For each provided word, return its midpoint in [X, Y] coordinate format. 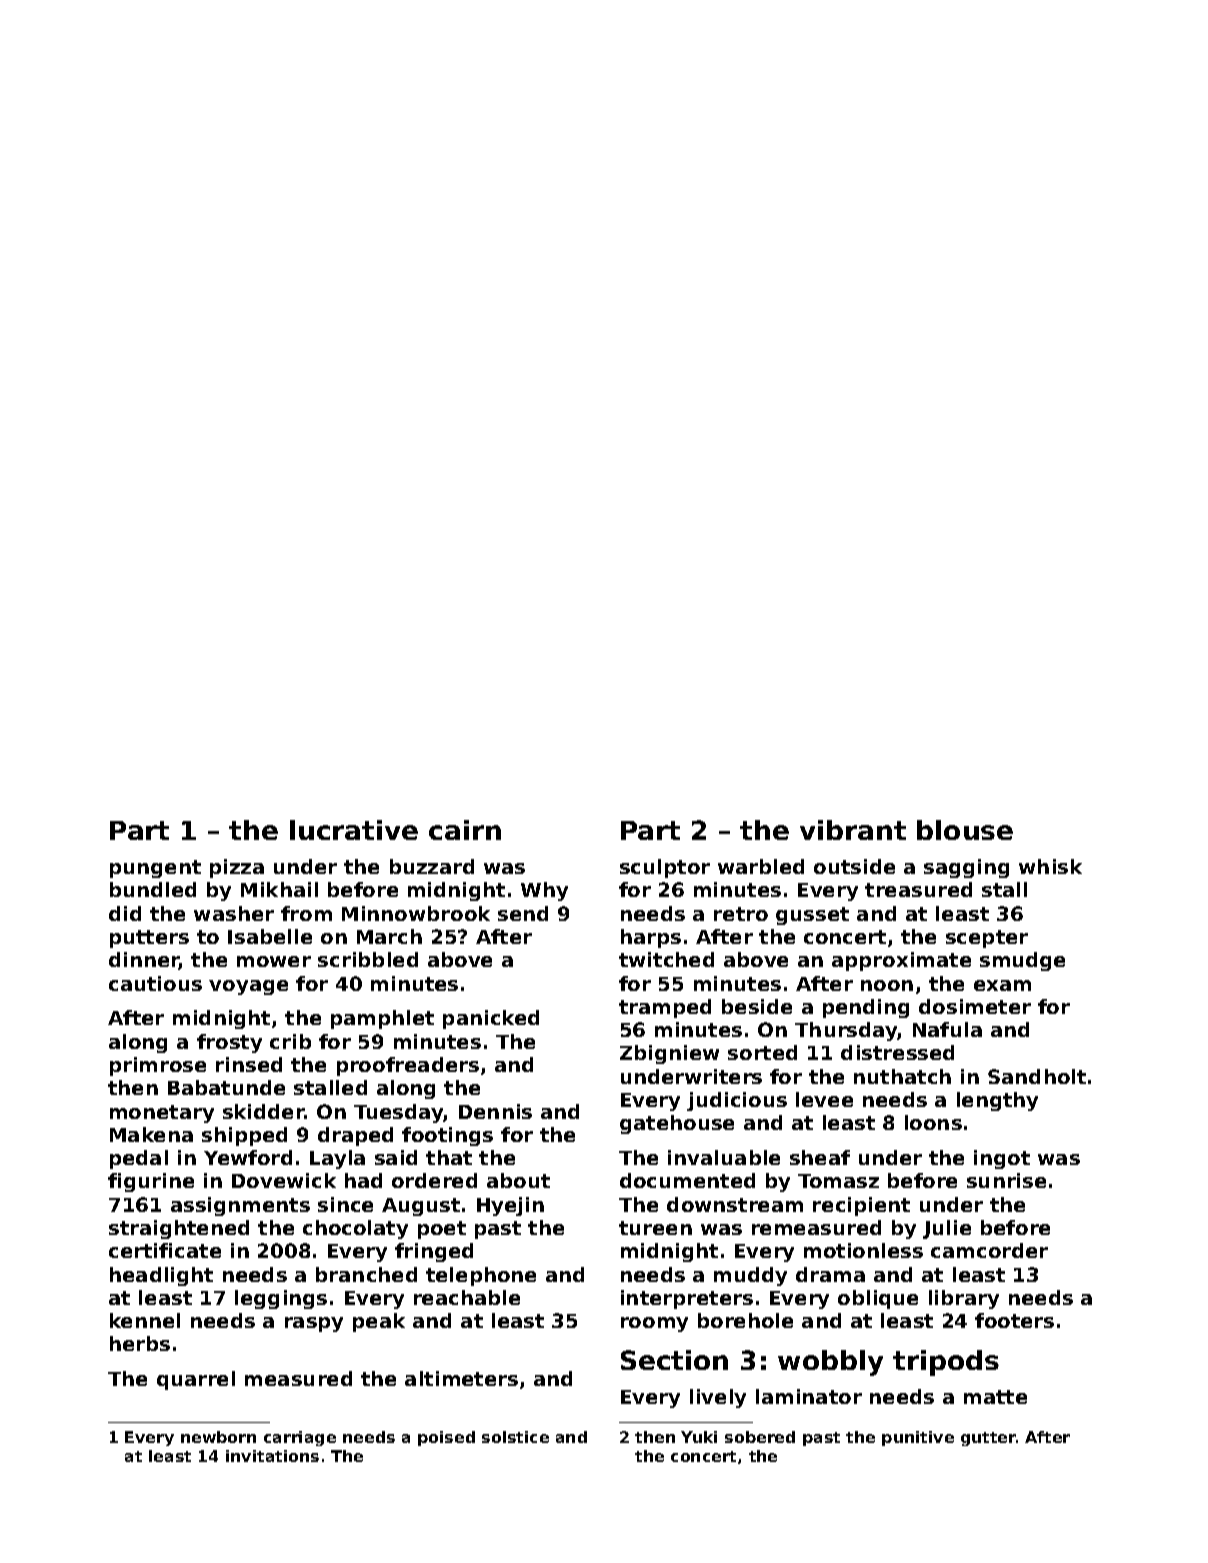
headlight [161, 1276]
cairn [465, 830]
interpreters [687, 1299]
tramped [665, 1008]
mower [274, 961]
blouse [965, 830]
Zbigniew [669, 1054]
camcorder [989, 1250]
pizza [237, 868]
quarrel [196, 1380]
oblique [878, 1299]
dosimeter [975, 1006]
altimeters [461, 1378]
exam [1002, 985]
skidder [264, 1111]
